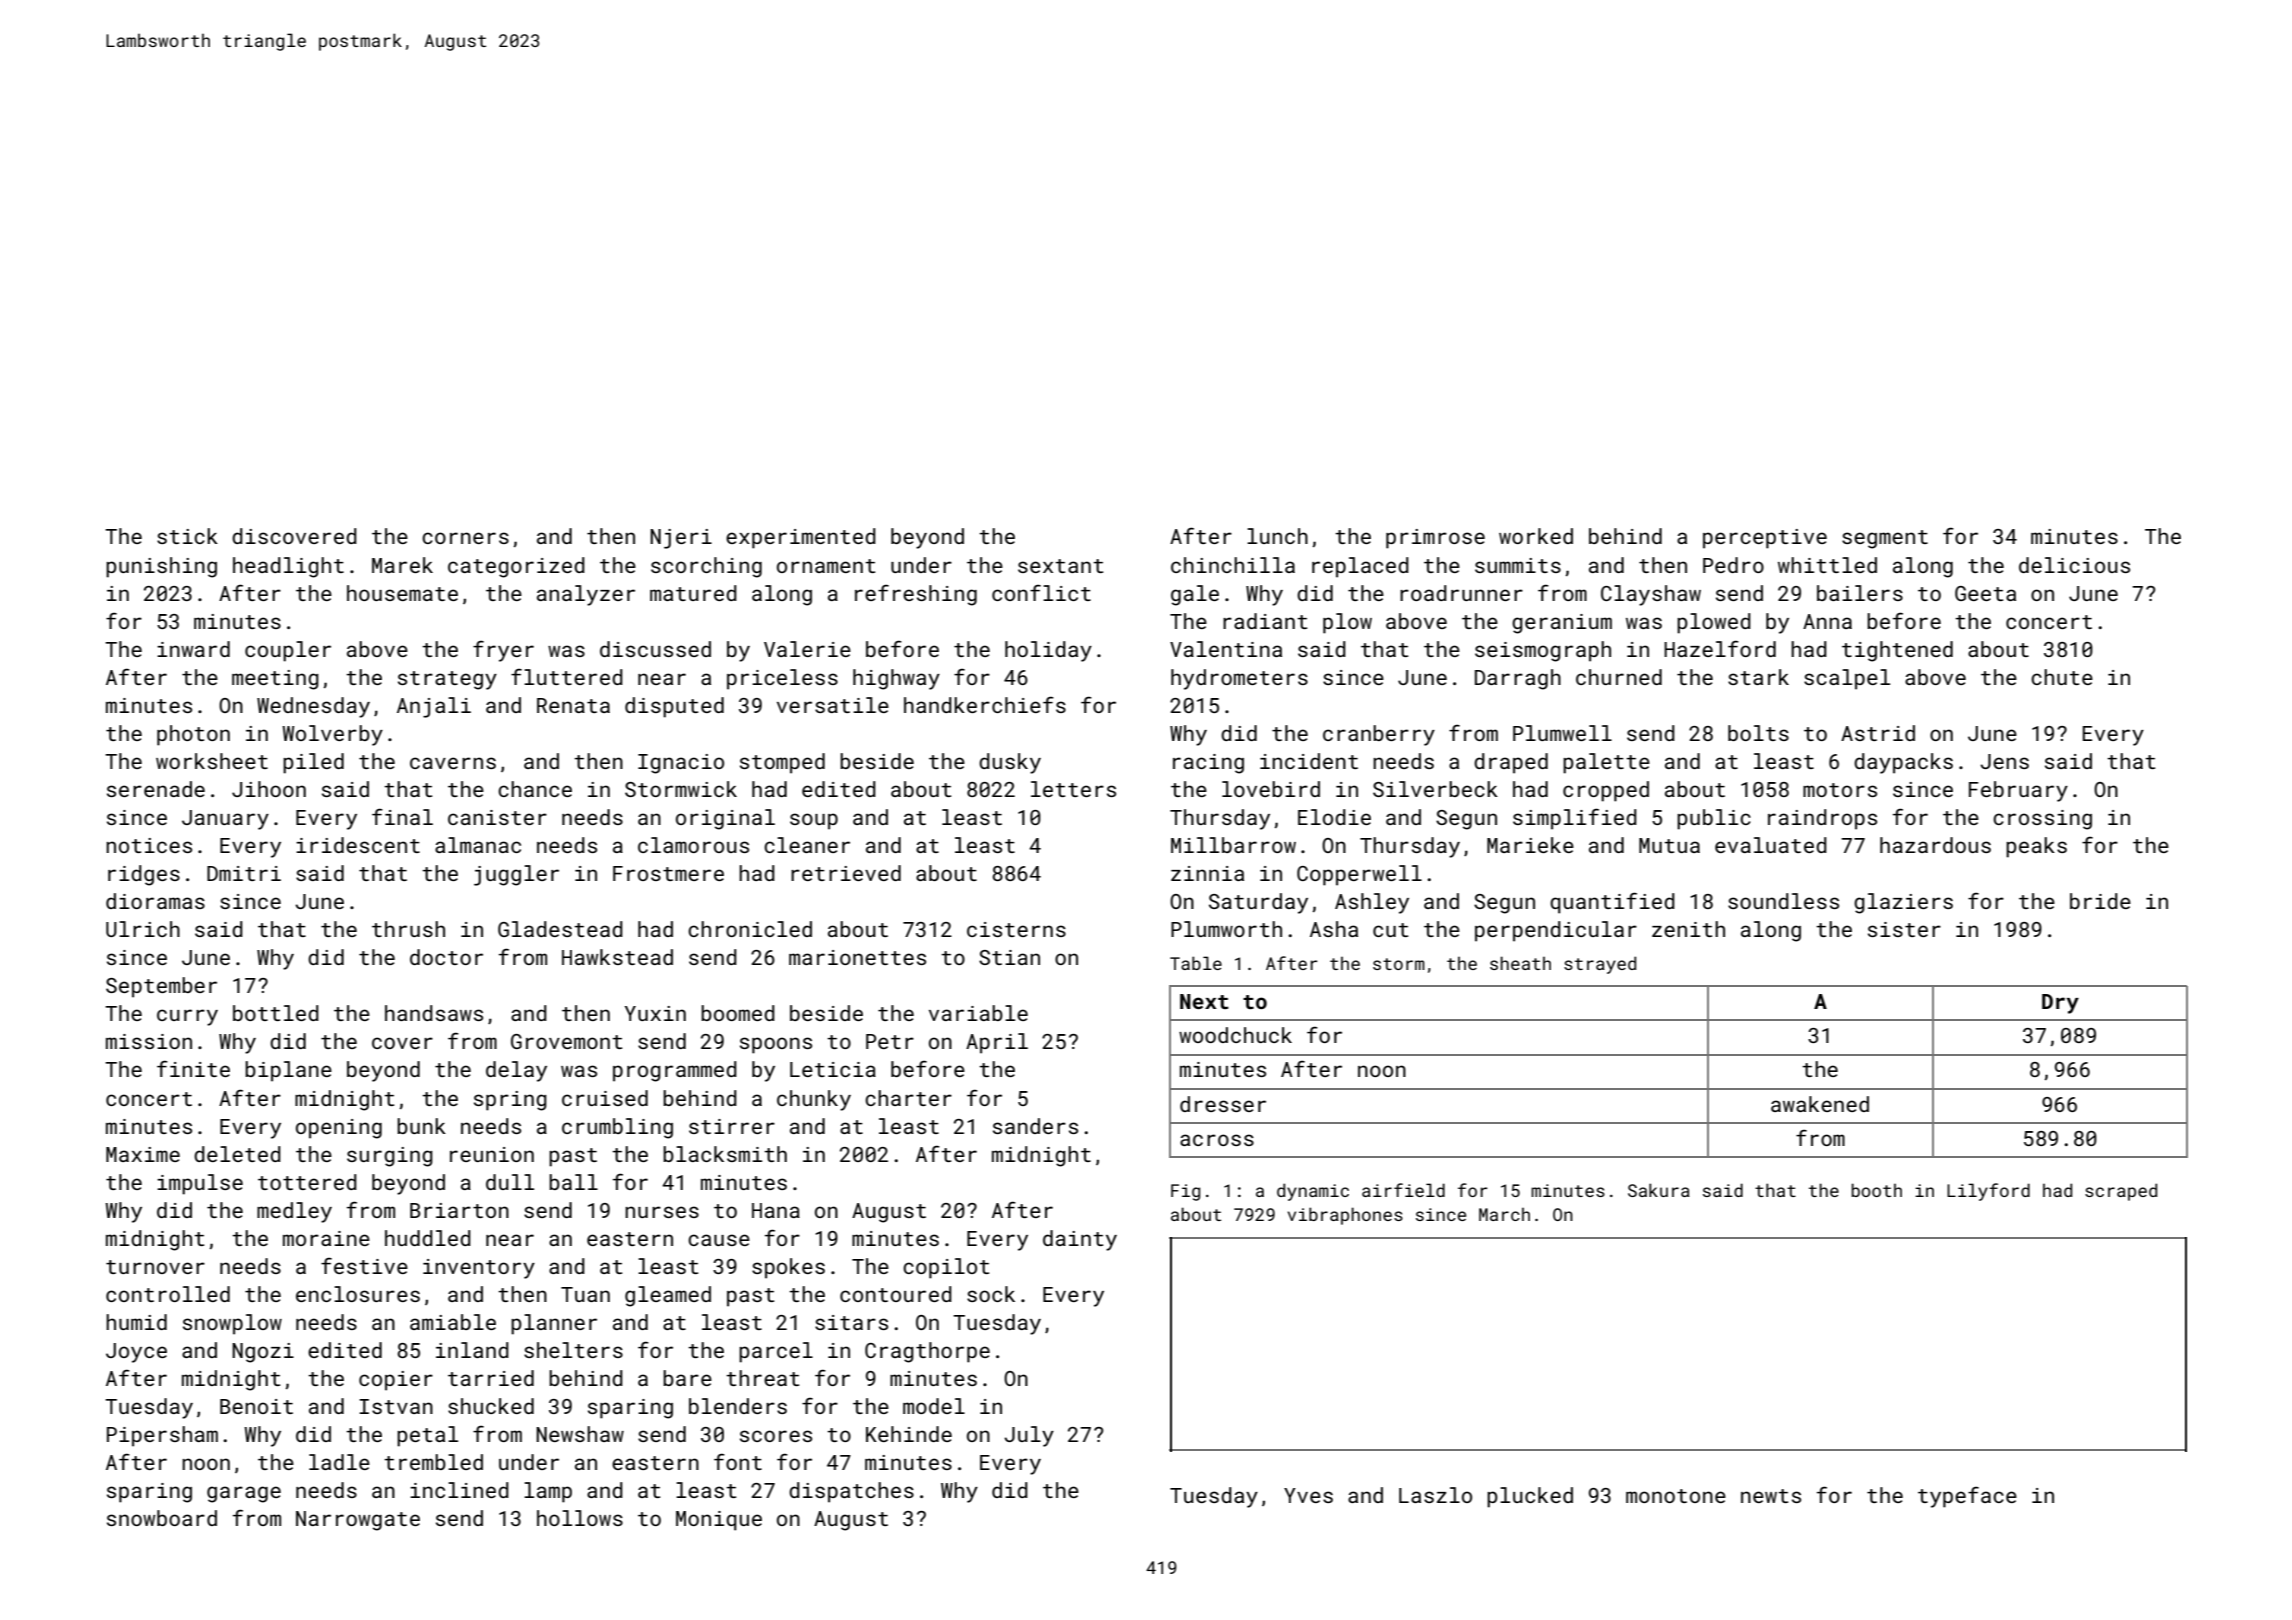 The image size is (2292, 1620). What do you see at coordinates (402, 565) in the screenshot?
I see `Marek` at bounding box center [402, 565].
